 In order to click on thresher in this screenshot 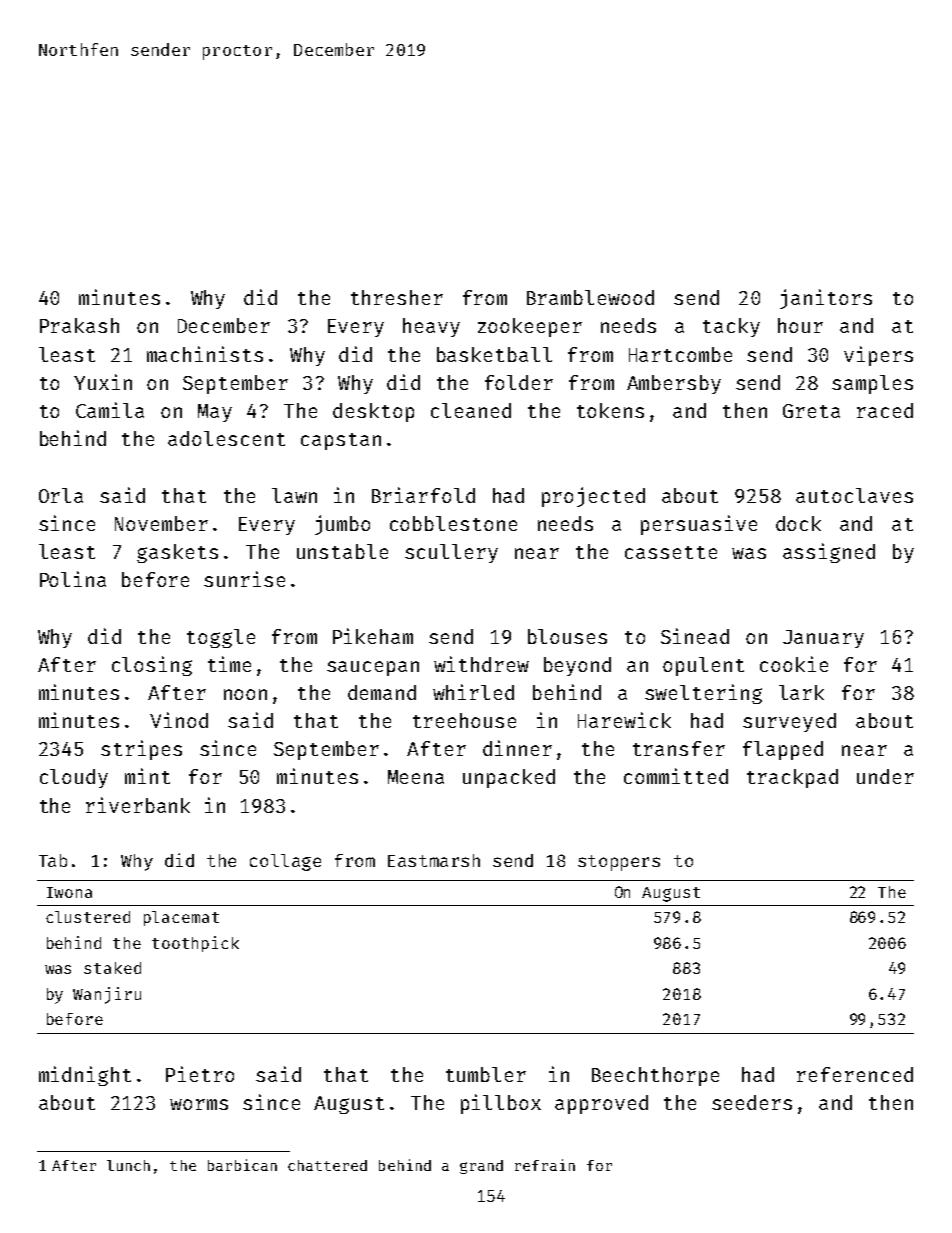, I will do `click(397, 297)`.
